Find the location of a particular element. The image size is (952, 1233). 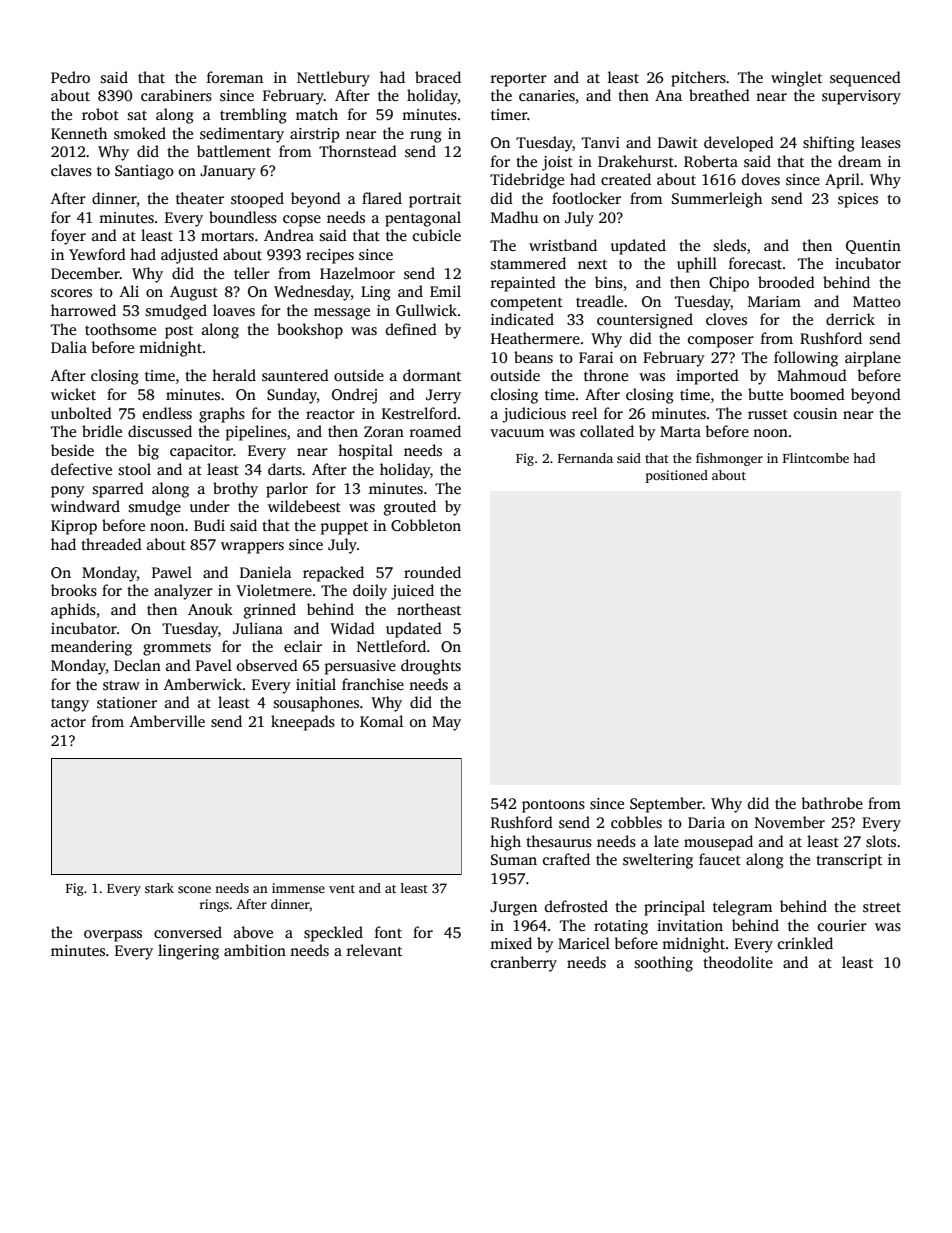

Yewford is located at coordinates (97, 254).
